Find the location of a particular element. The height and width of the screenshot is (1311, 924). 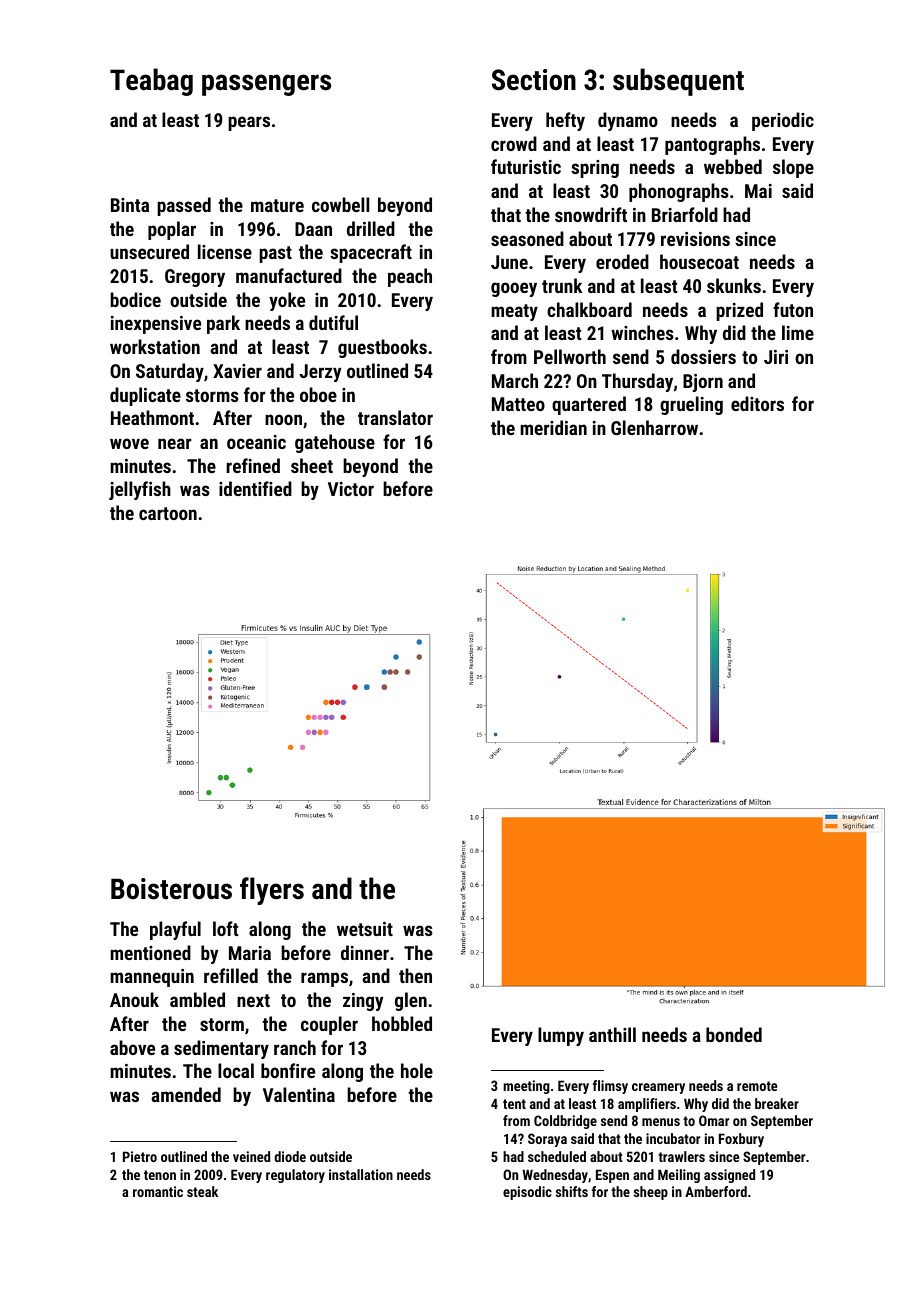

editors is located at coordinates (757, 403).
